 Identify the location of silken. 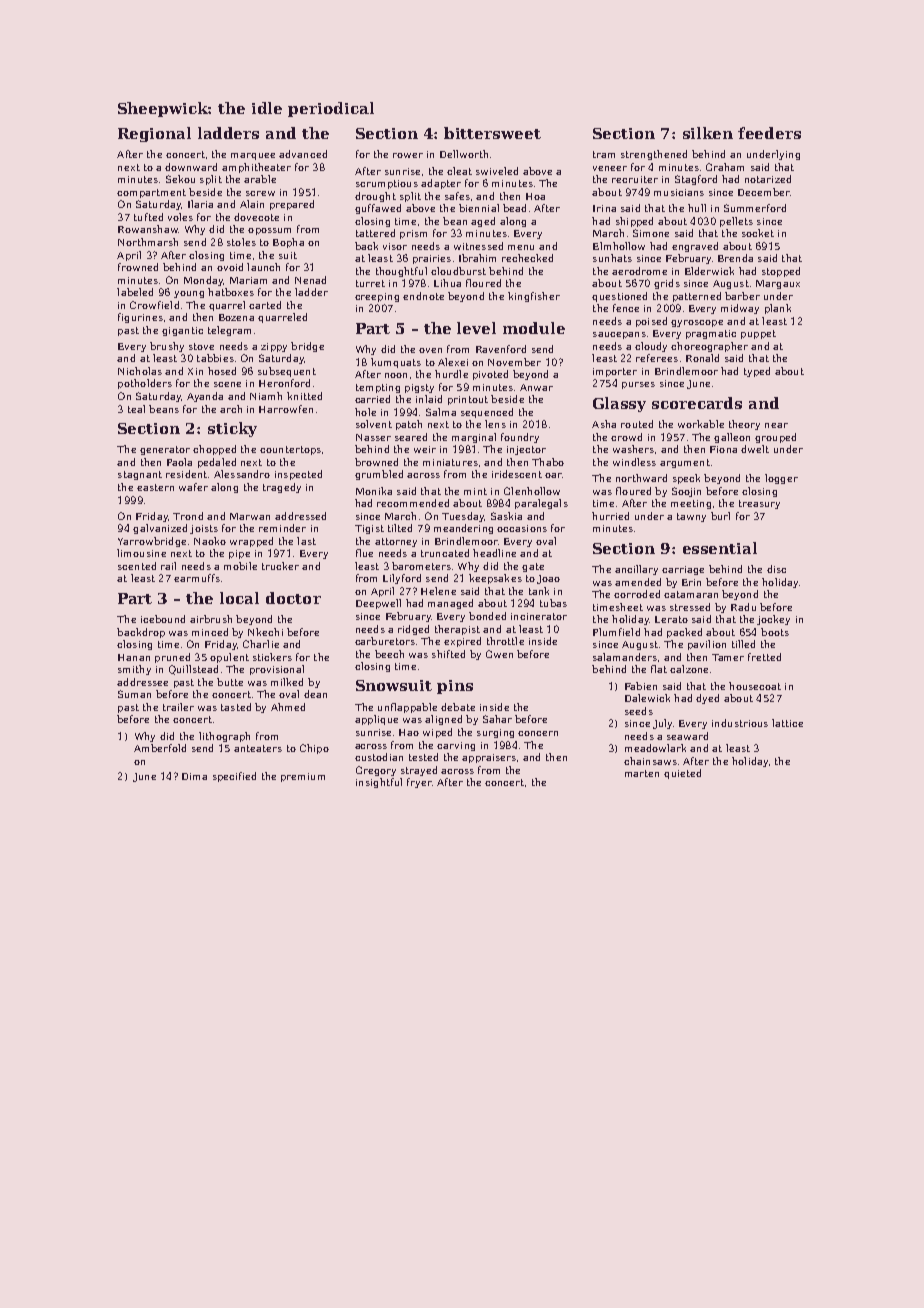
(708, 133).
